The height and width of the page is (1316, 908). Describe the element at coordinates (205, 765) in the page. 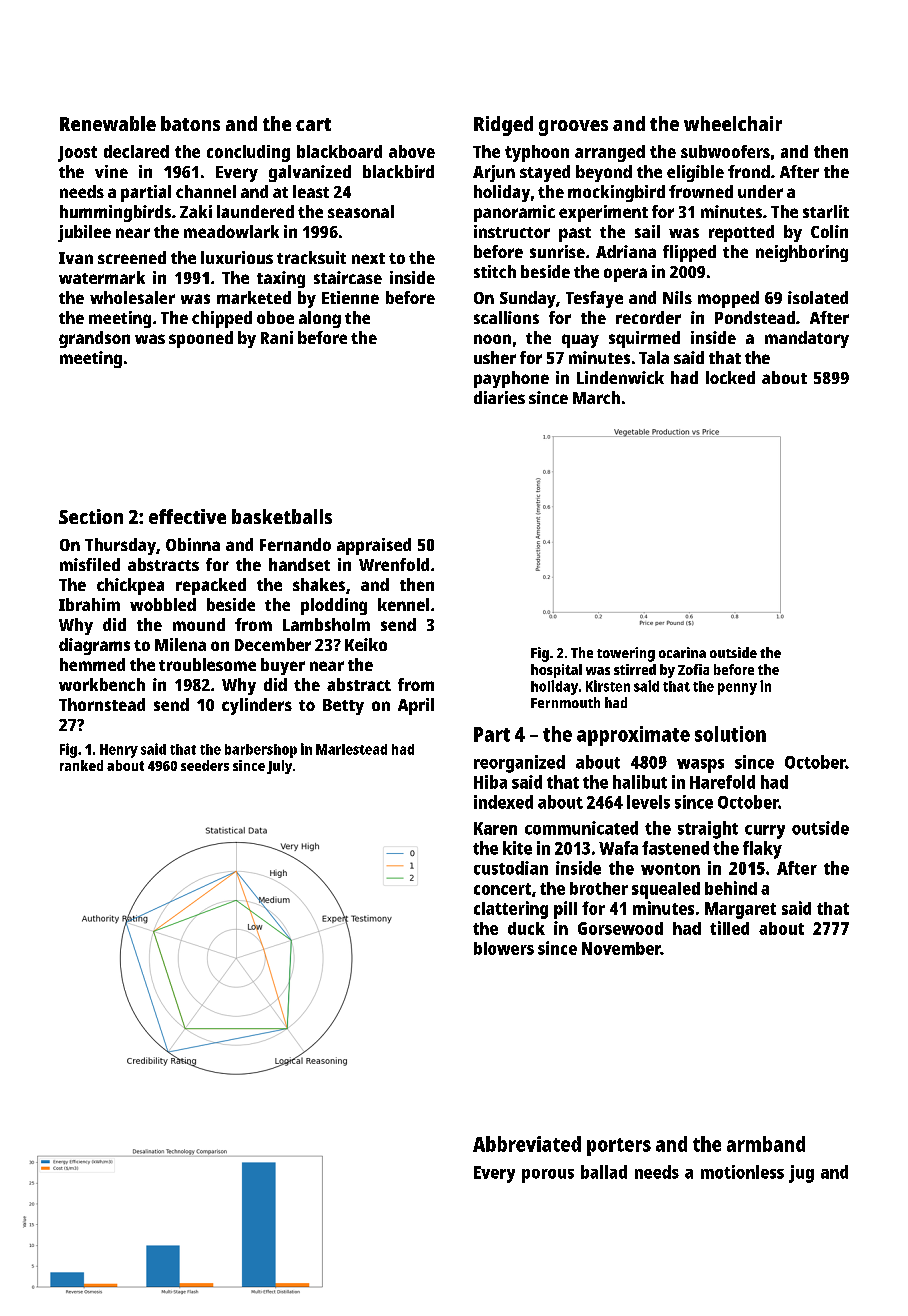

I see `seeders` at that location.
